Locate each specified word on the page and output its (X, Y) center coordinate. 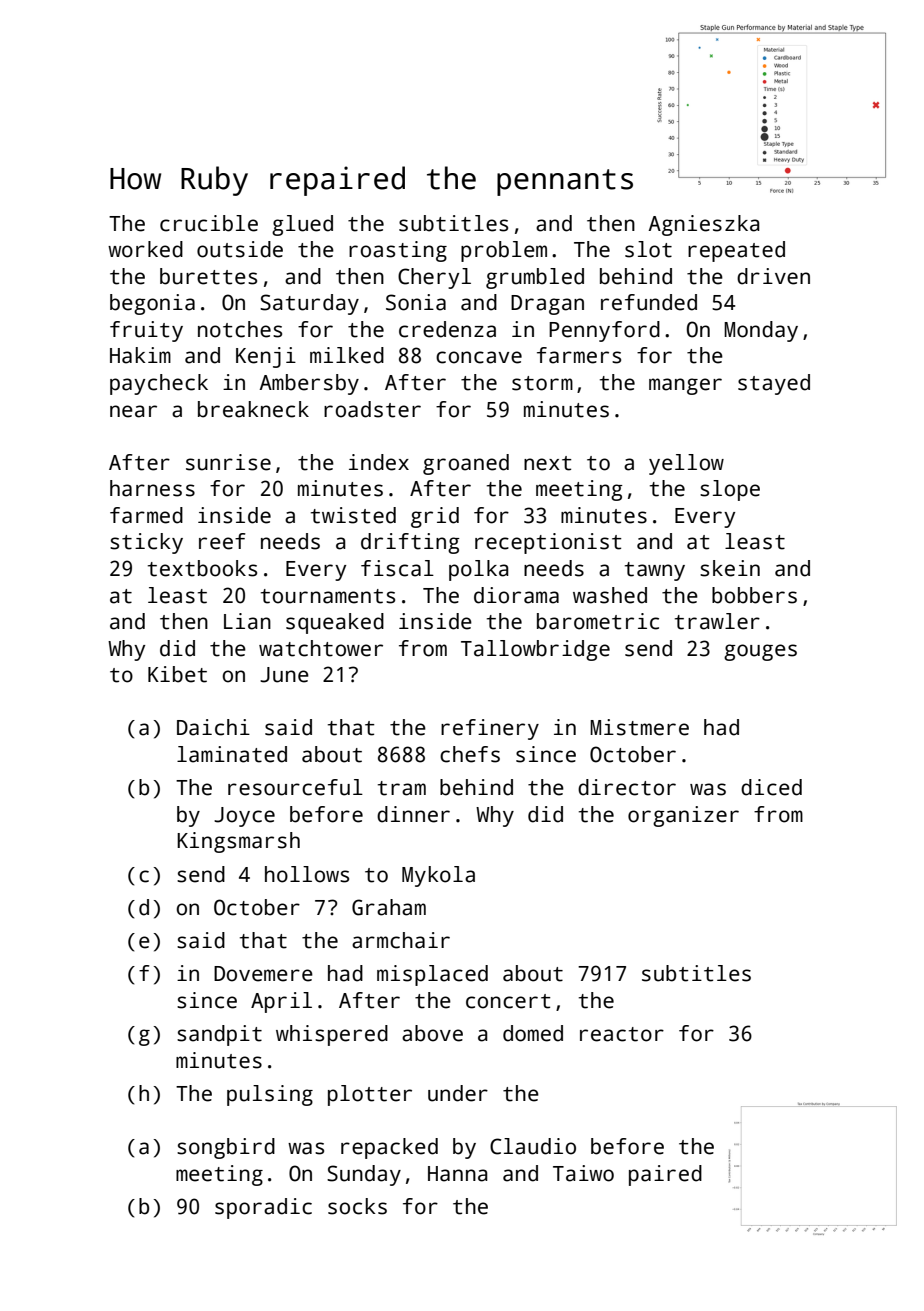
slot (648, 249)
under (458, 1093)
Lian (247, 621)
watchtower (321, 648)
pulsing (270, 1095)
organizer (683, 816)
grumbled (535, 278)
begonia (152, 304)
